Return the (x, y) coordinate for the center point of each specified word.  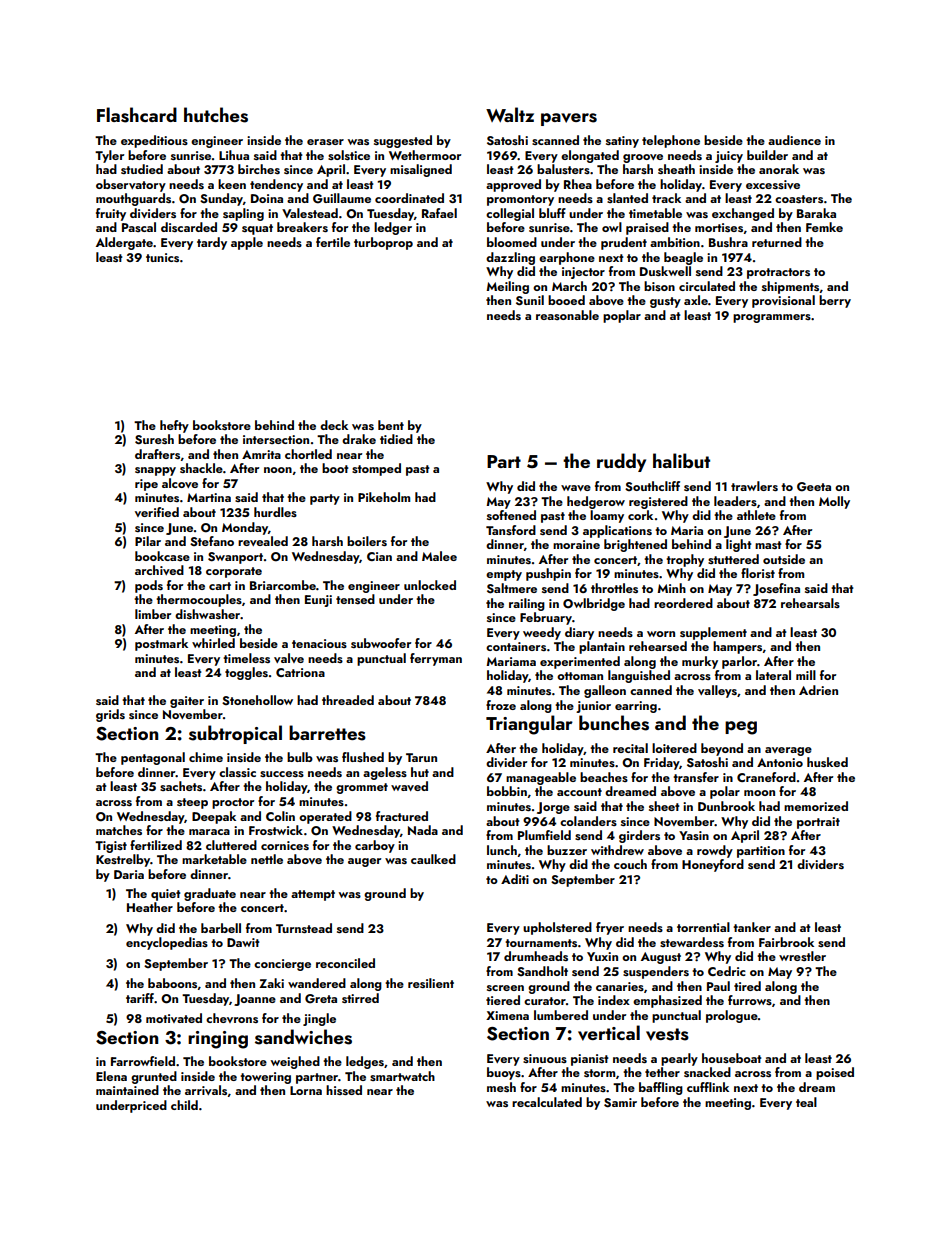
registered (658, 502)
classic (237, 772)
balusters (563, 169)
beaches (604, 777)
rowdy (715, 851)
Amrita (261, 454)
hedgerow (596, 502)
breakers (302, 227)
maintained (127, 1090)
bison (659, 286)
